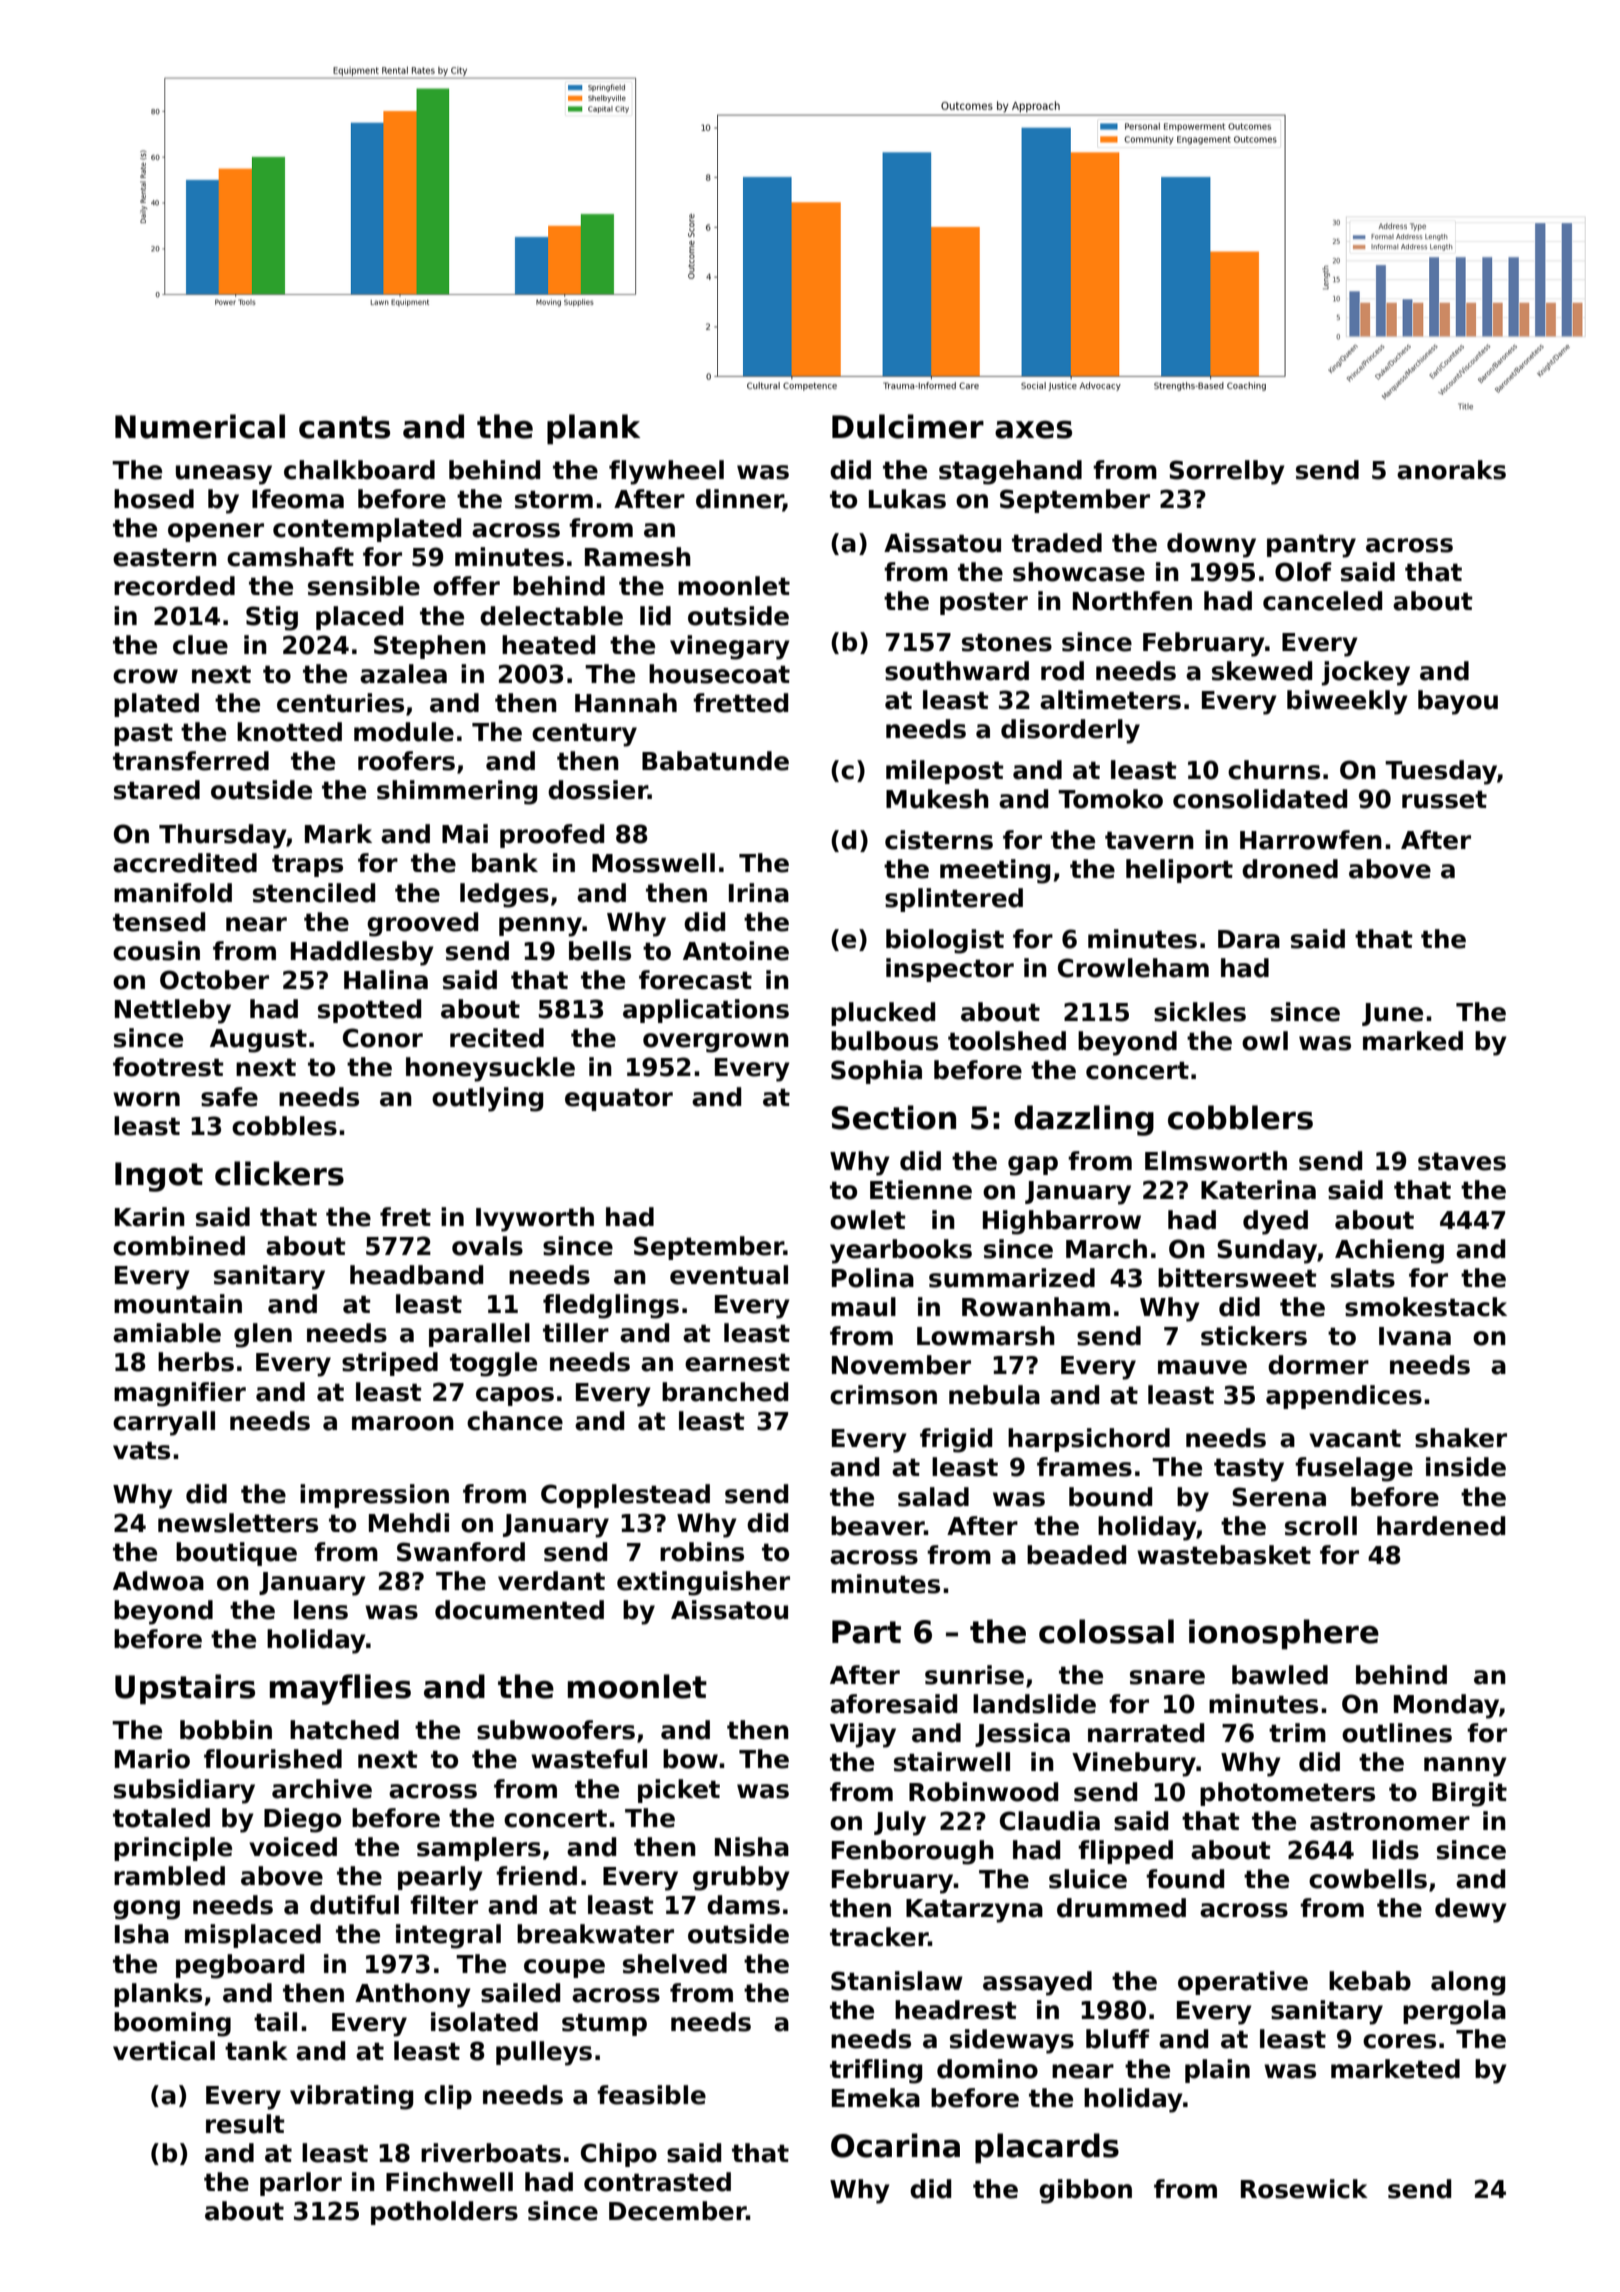  What do you see at coordinates (1451, 470) in the page?
I see `anoraks` at bounding box center [1451, 470].
